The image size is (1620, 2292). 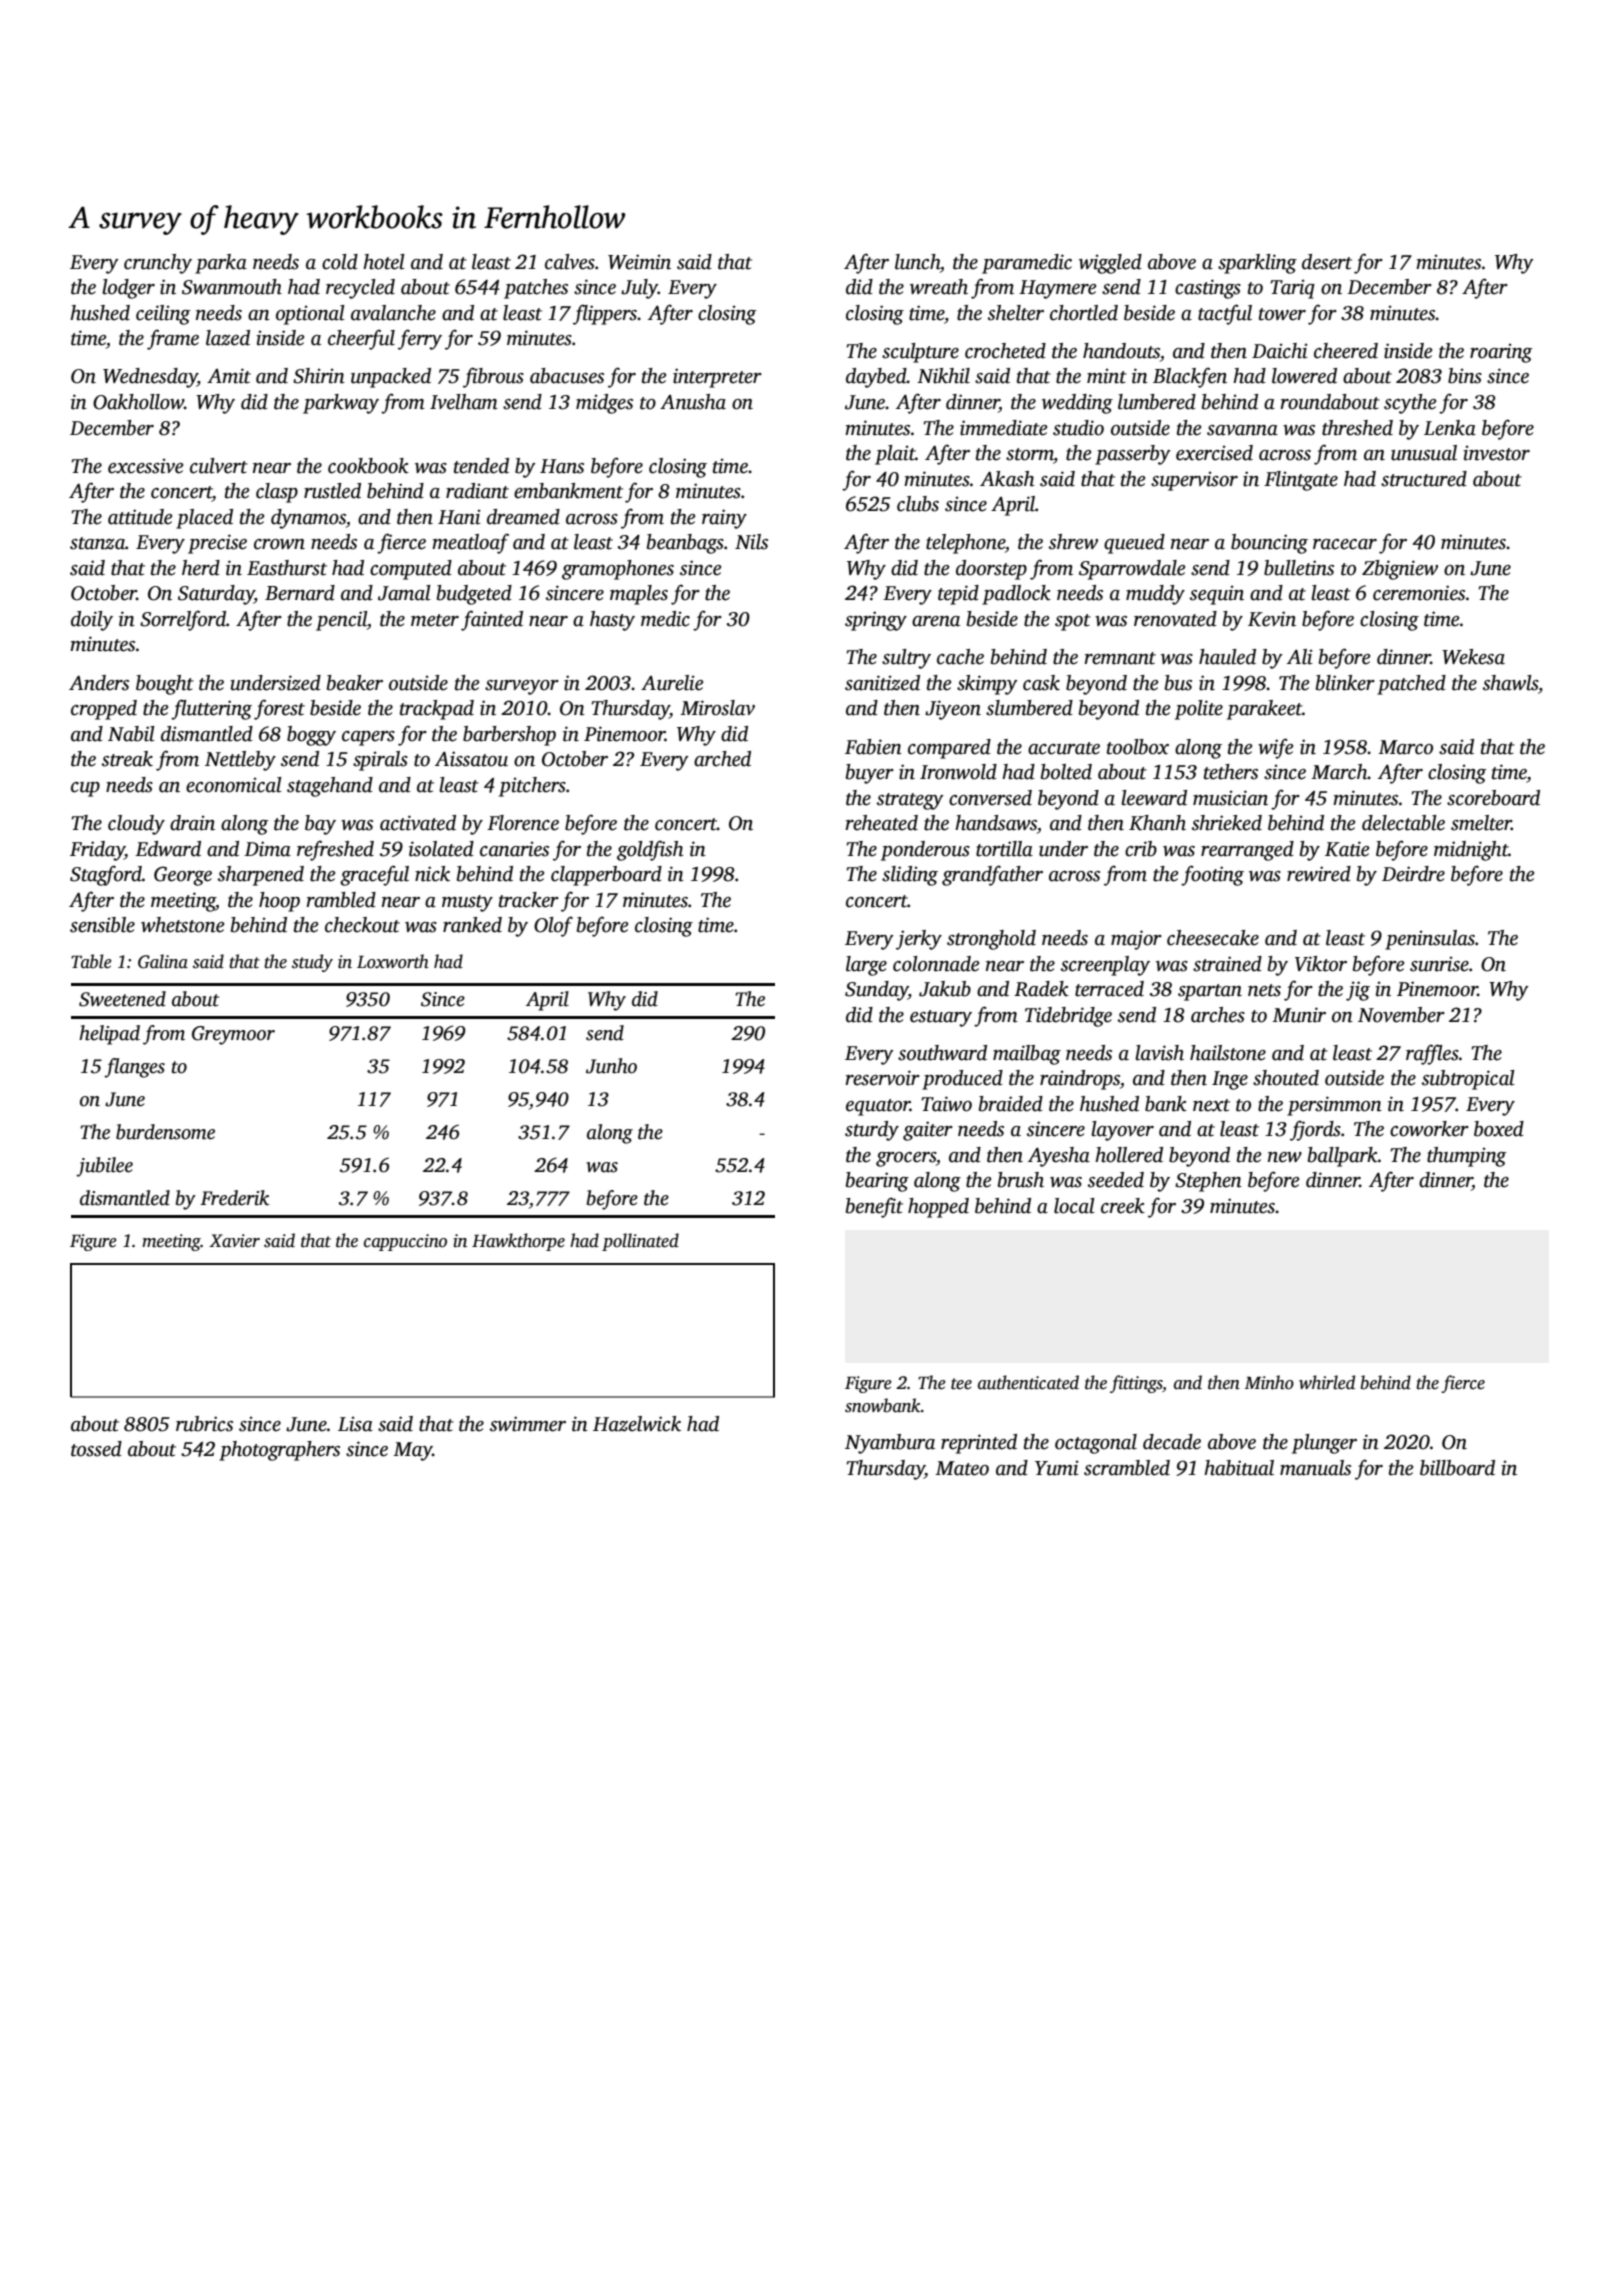 What do you see at coordinates (1327, 262) in the image?
I see `desert` at bounding box center [1327, 262].
